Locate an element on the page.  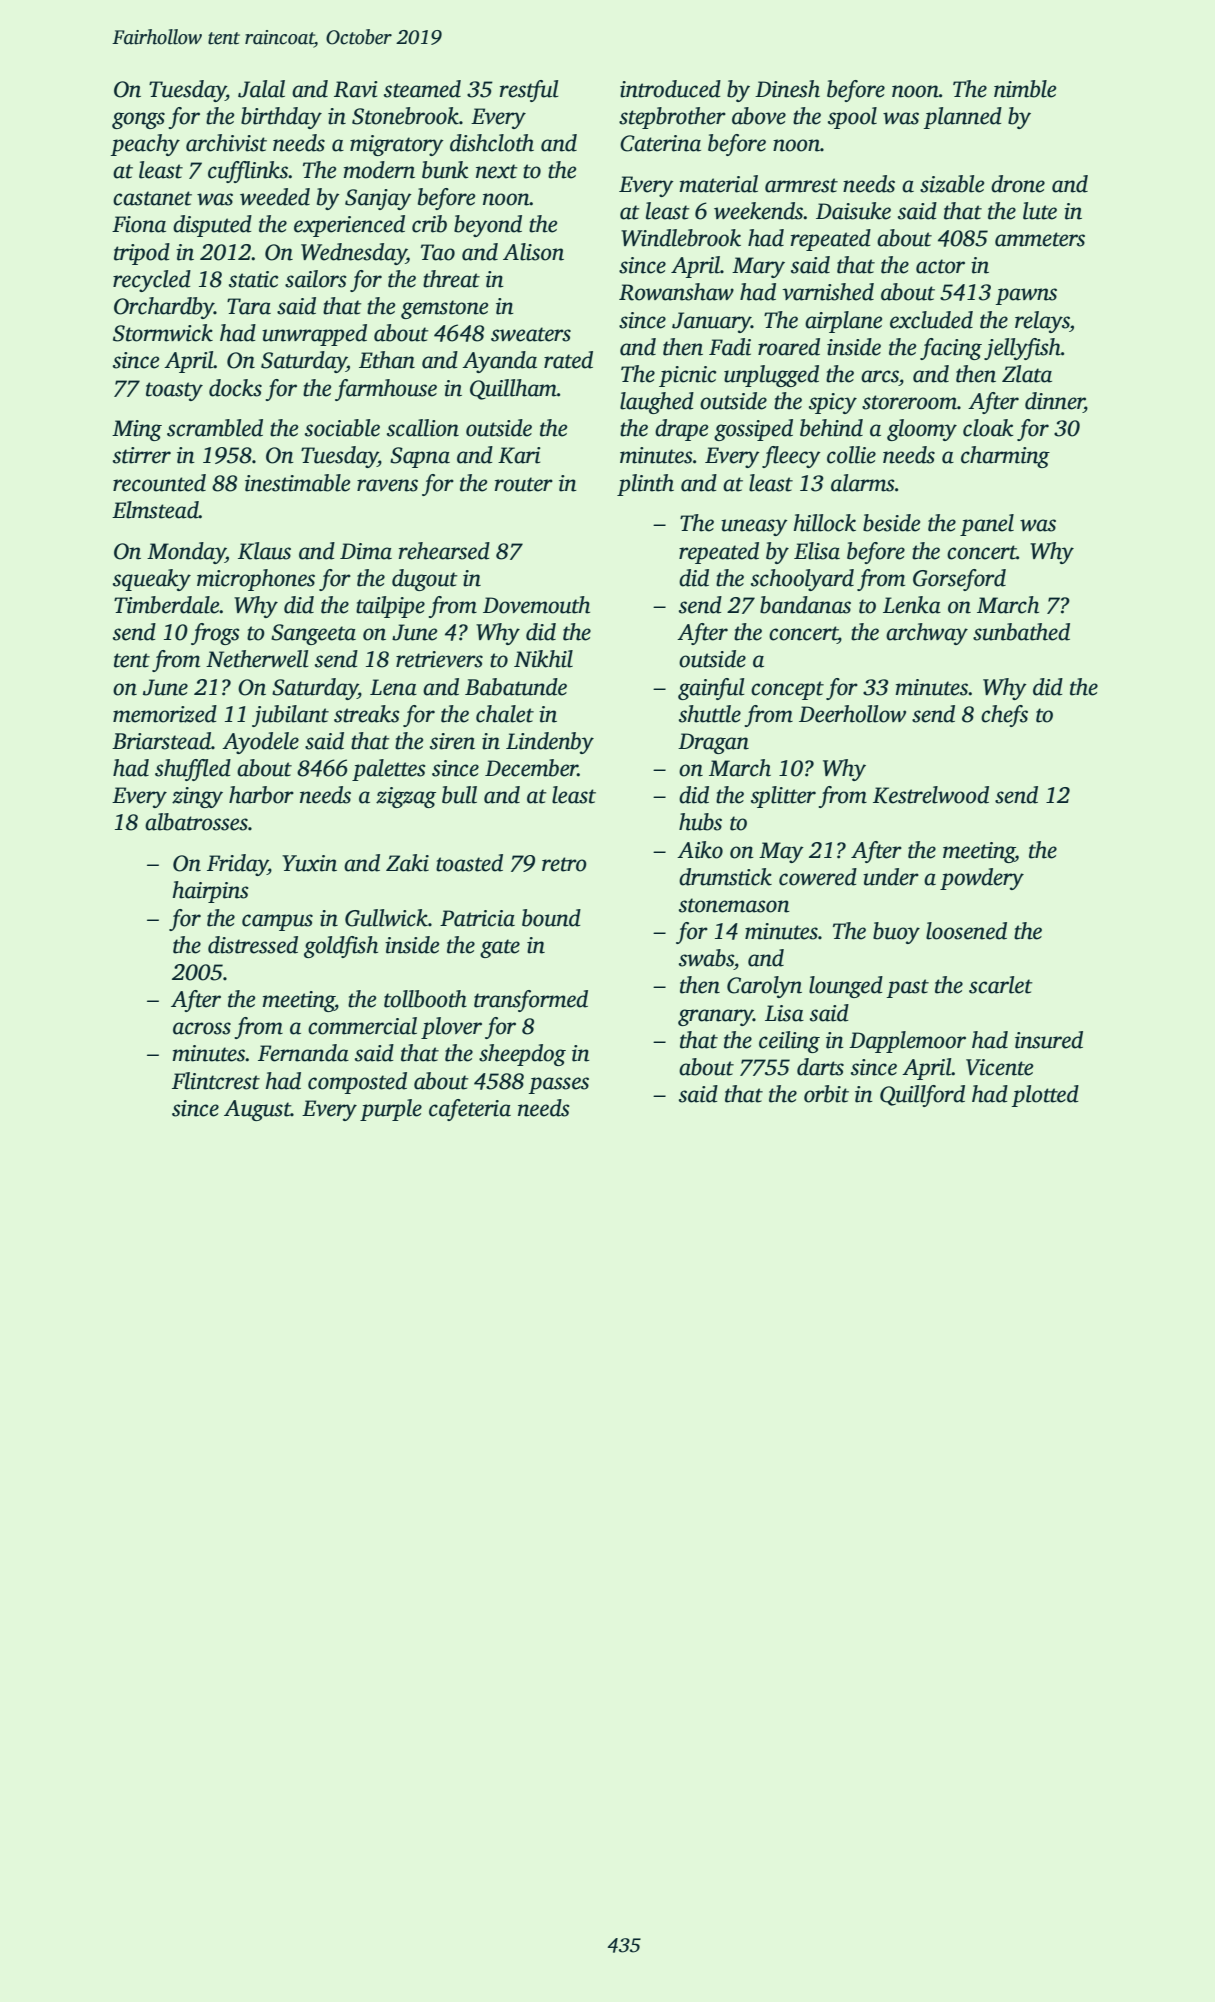
Dinesh is located at coordinates (787, 89).
